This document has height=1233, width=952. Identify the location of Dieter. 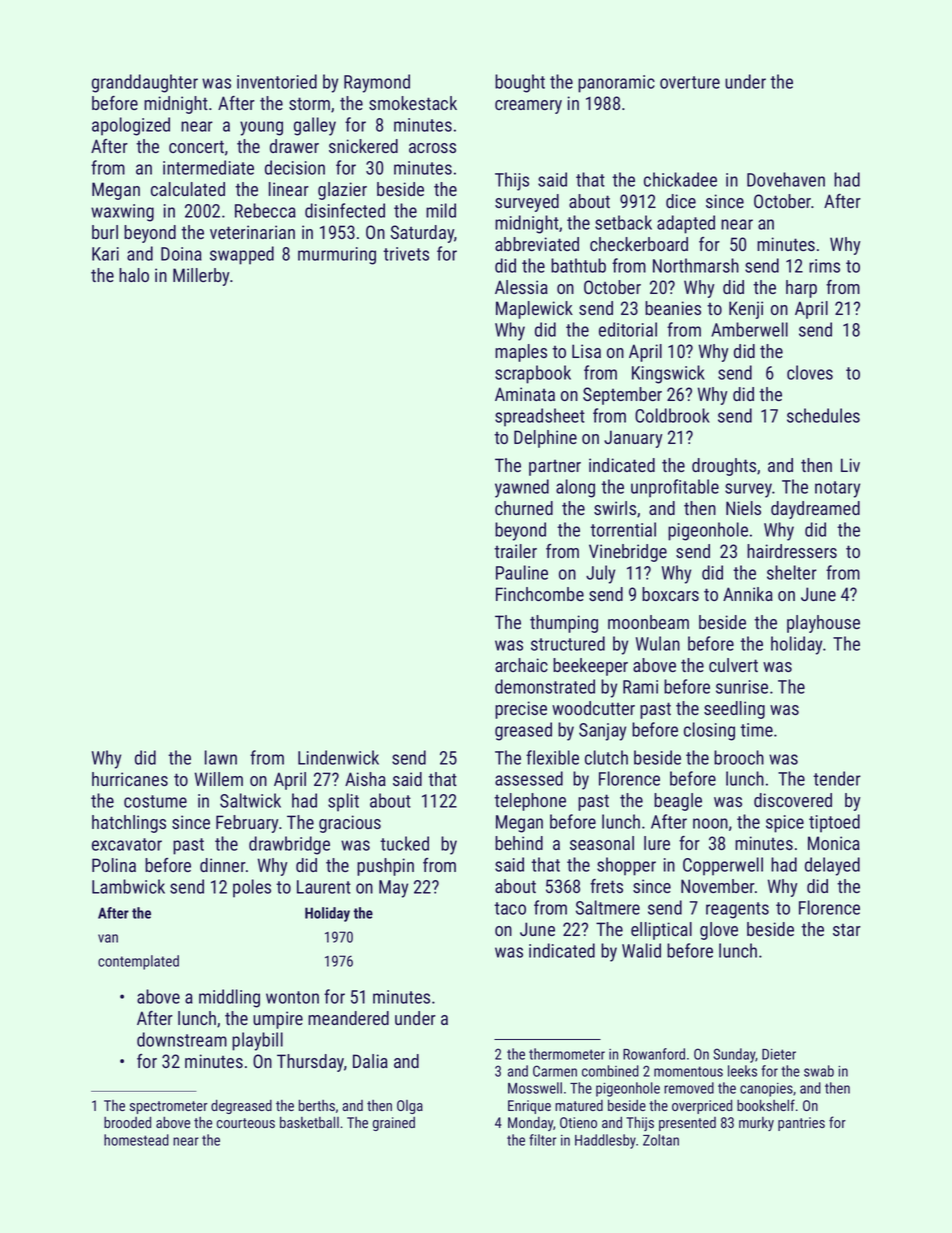
(779, 1054).
